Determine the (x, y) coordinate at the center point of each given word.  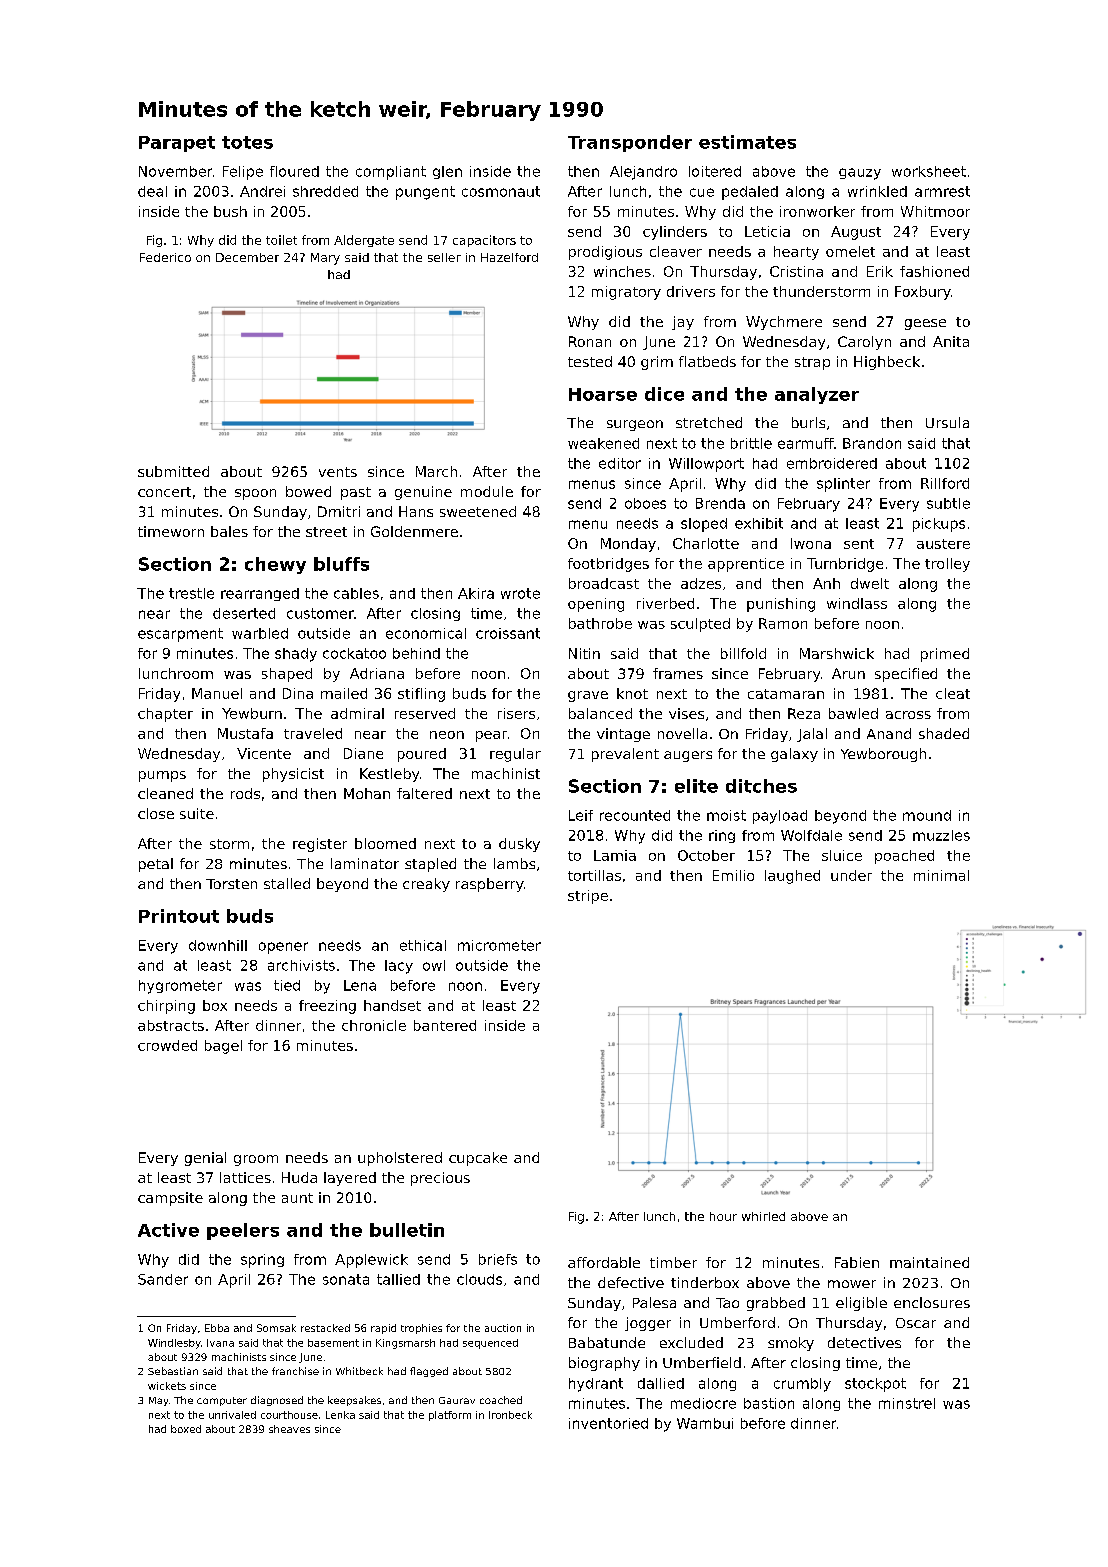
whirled (763, 1216)
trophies (421, 1329)
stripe (588, 897)
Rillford (945, 483)
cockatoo (354, 653)
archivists (301, 965)
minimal (941, 875)
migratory (626, 293)
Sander (163, 1279)
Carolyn (864, 343)
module (487, 491)
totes (247, 142)
